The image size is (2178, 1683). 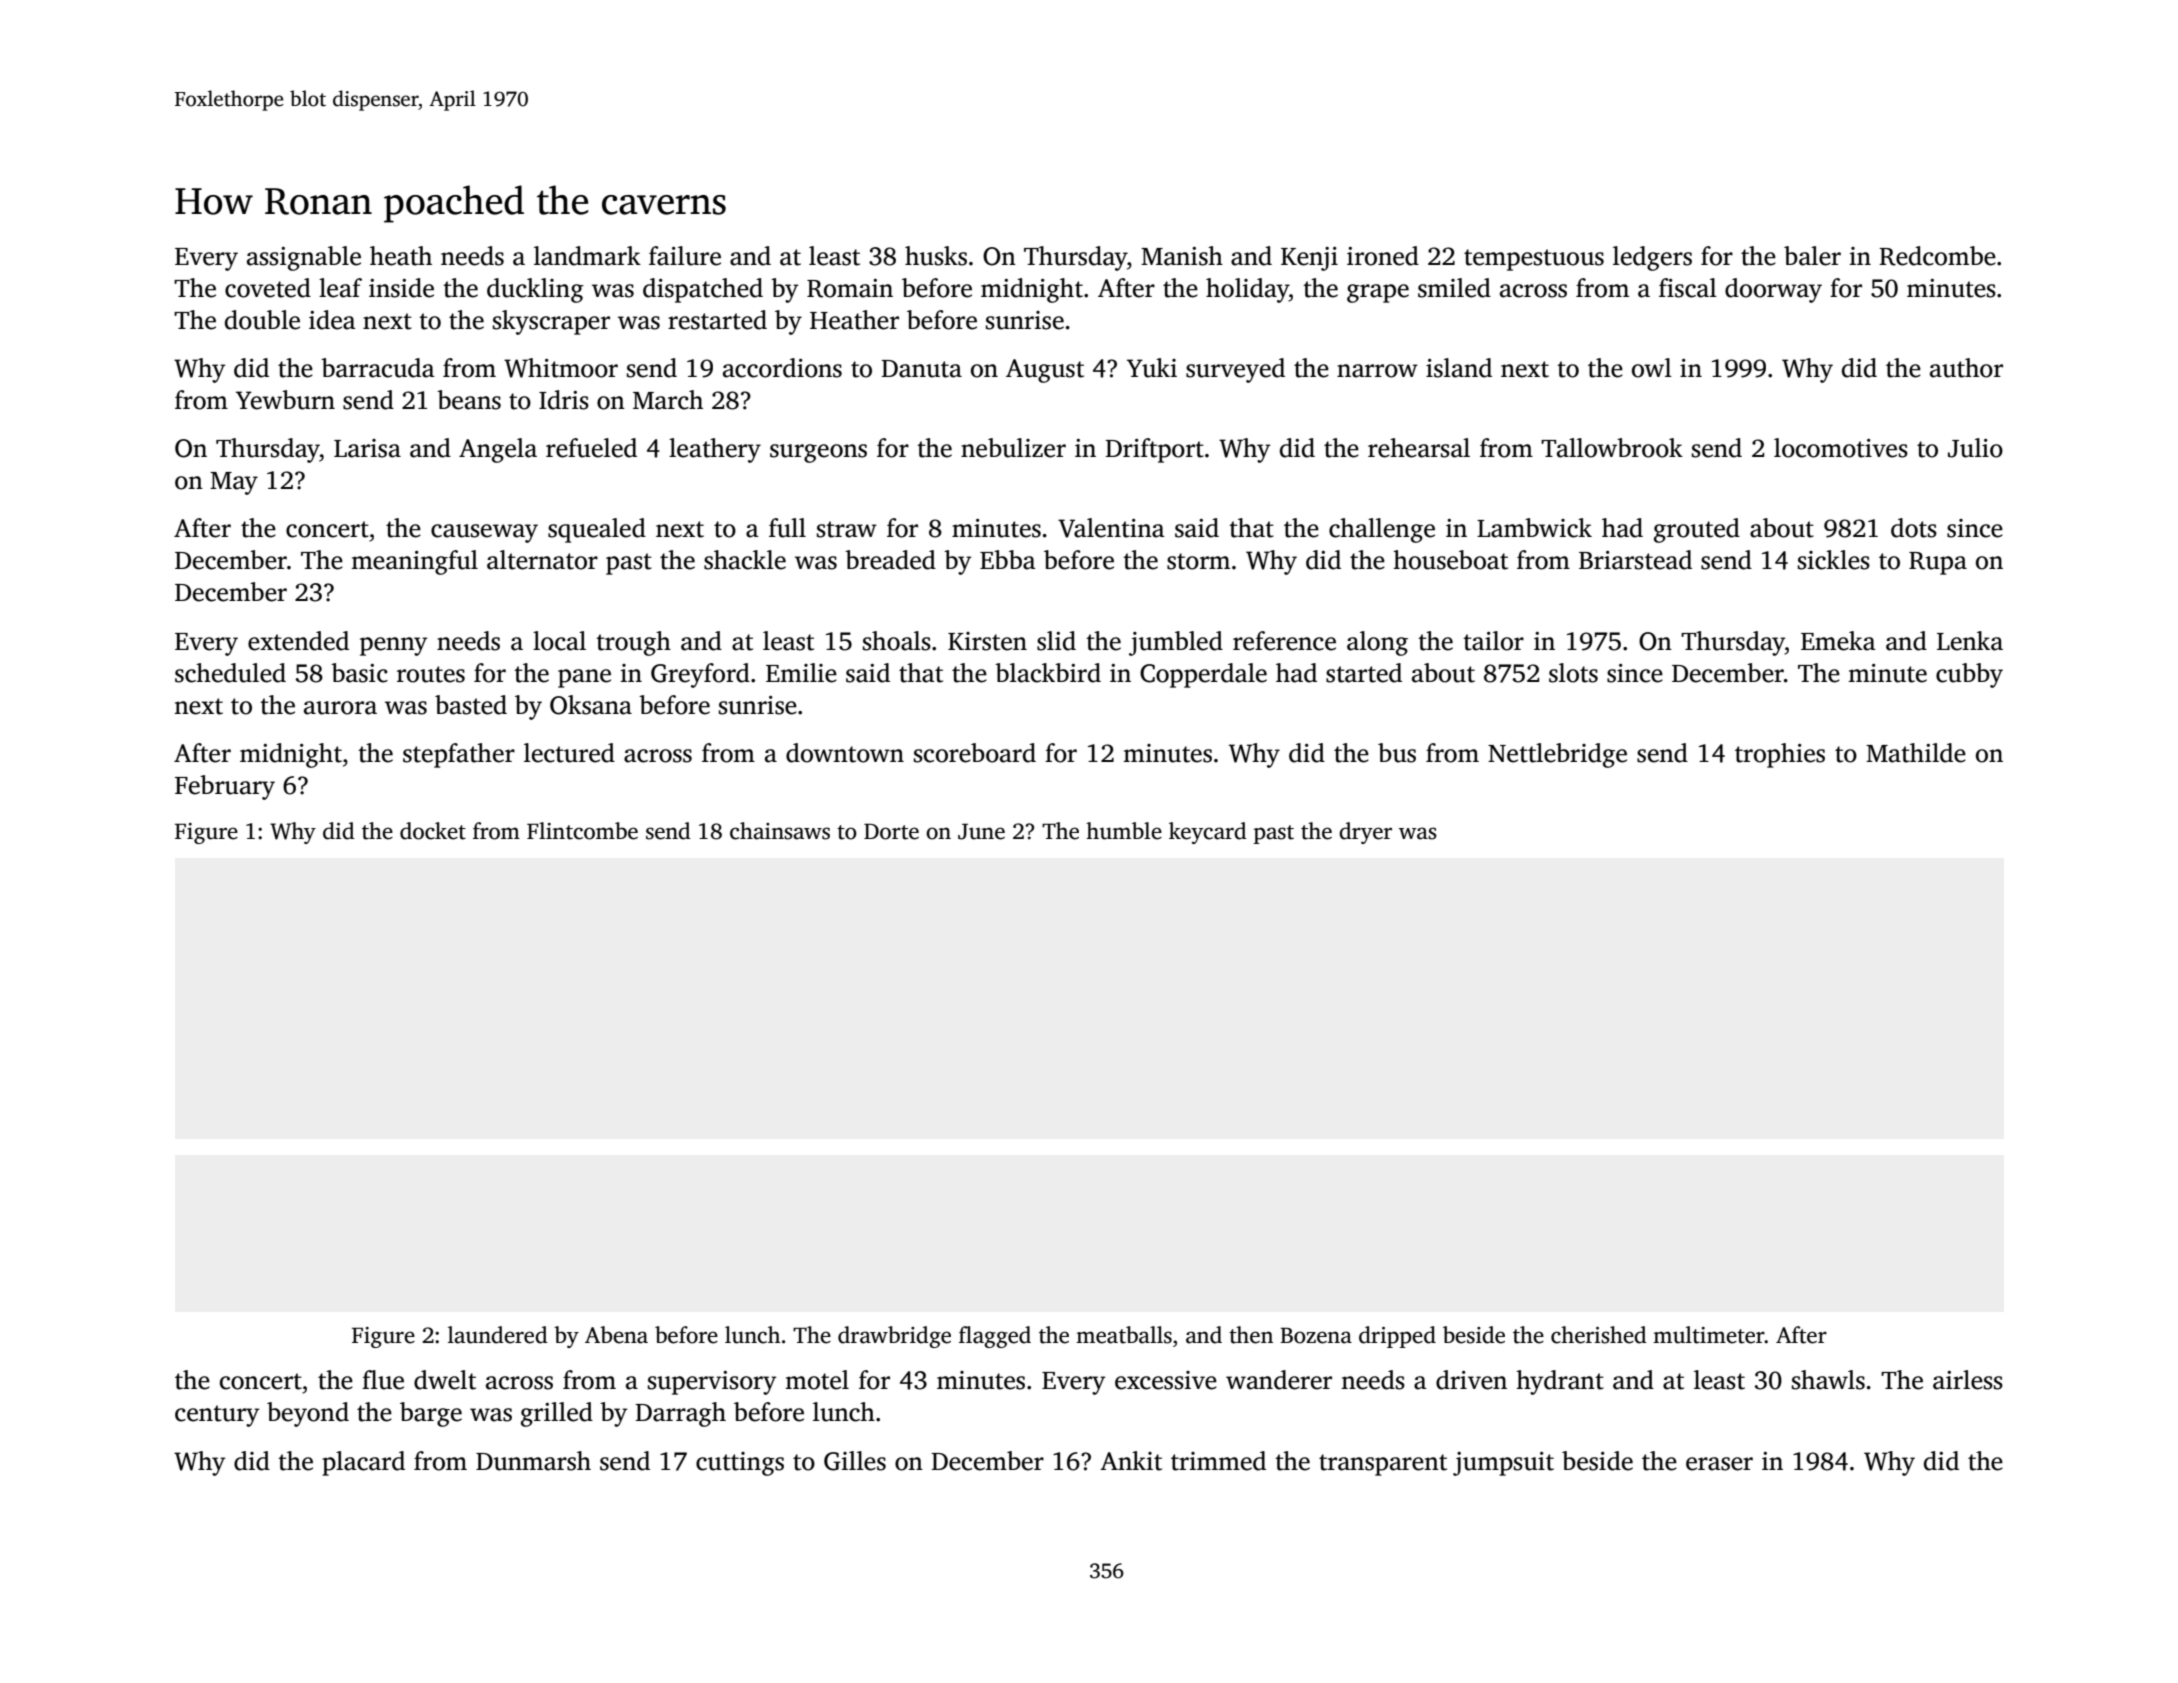 I want to click on baler, so click(x=1812, y=256).
